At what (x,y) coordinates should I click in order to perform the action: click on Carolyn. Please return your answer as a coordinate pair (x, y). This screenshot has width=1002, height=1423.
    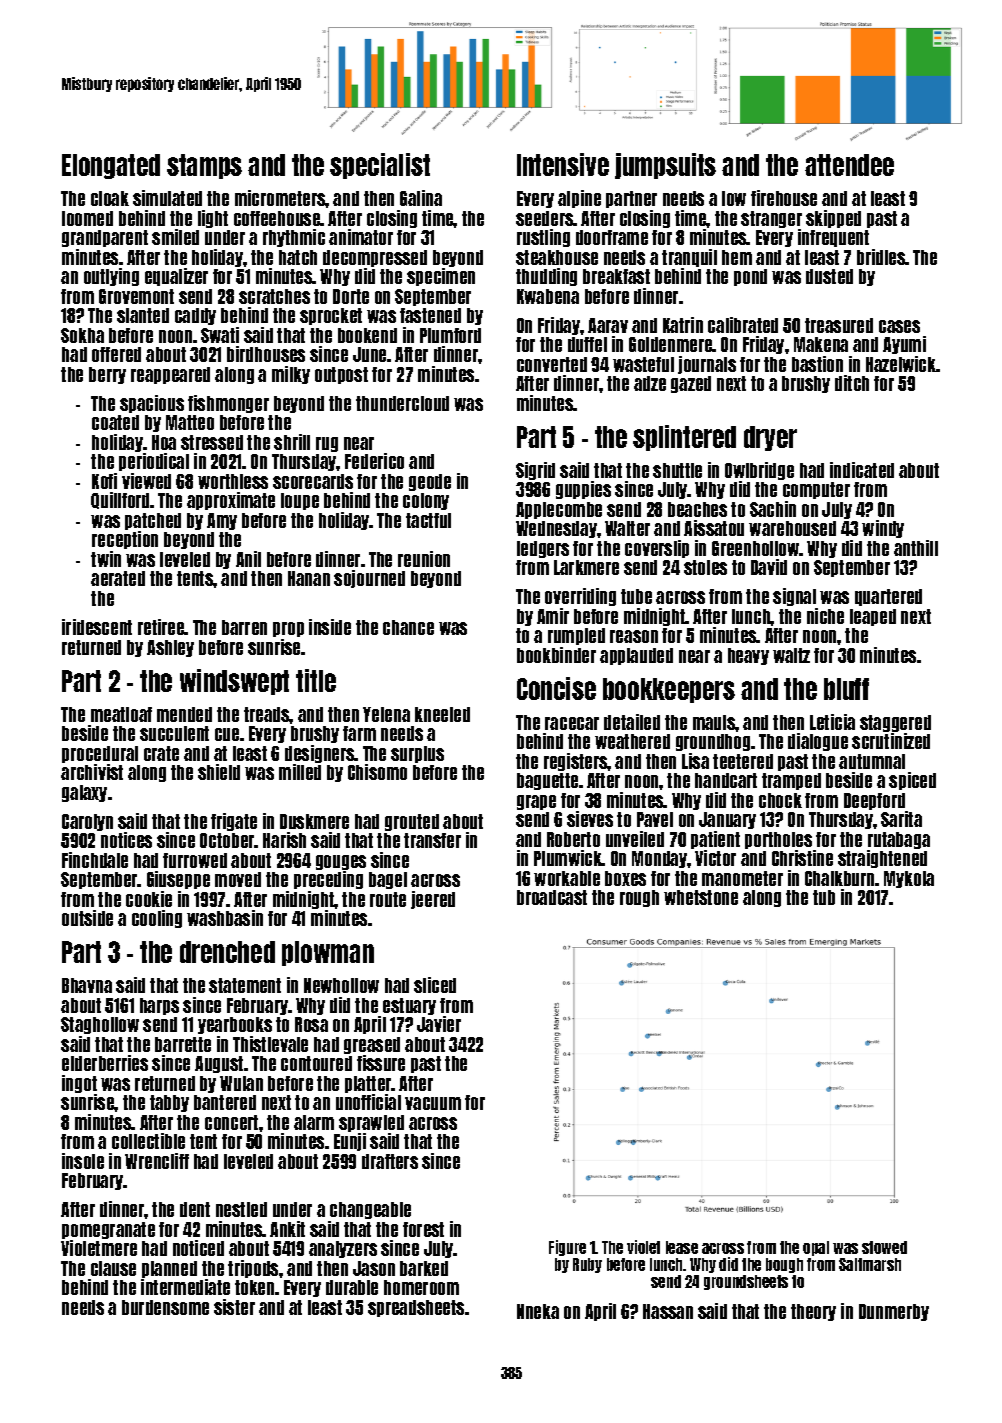
    Looking at the image, I should click on (87, 822).
